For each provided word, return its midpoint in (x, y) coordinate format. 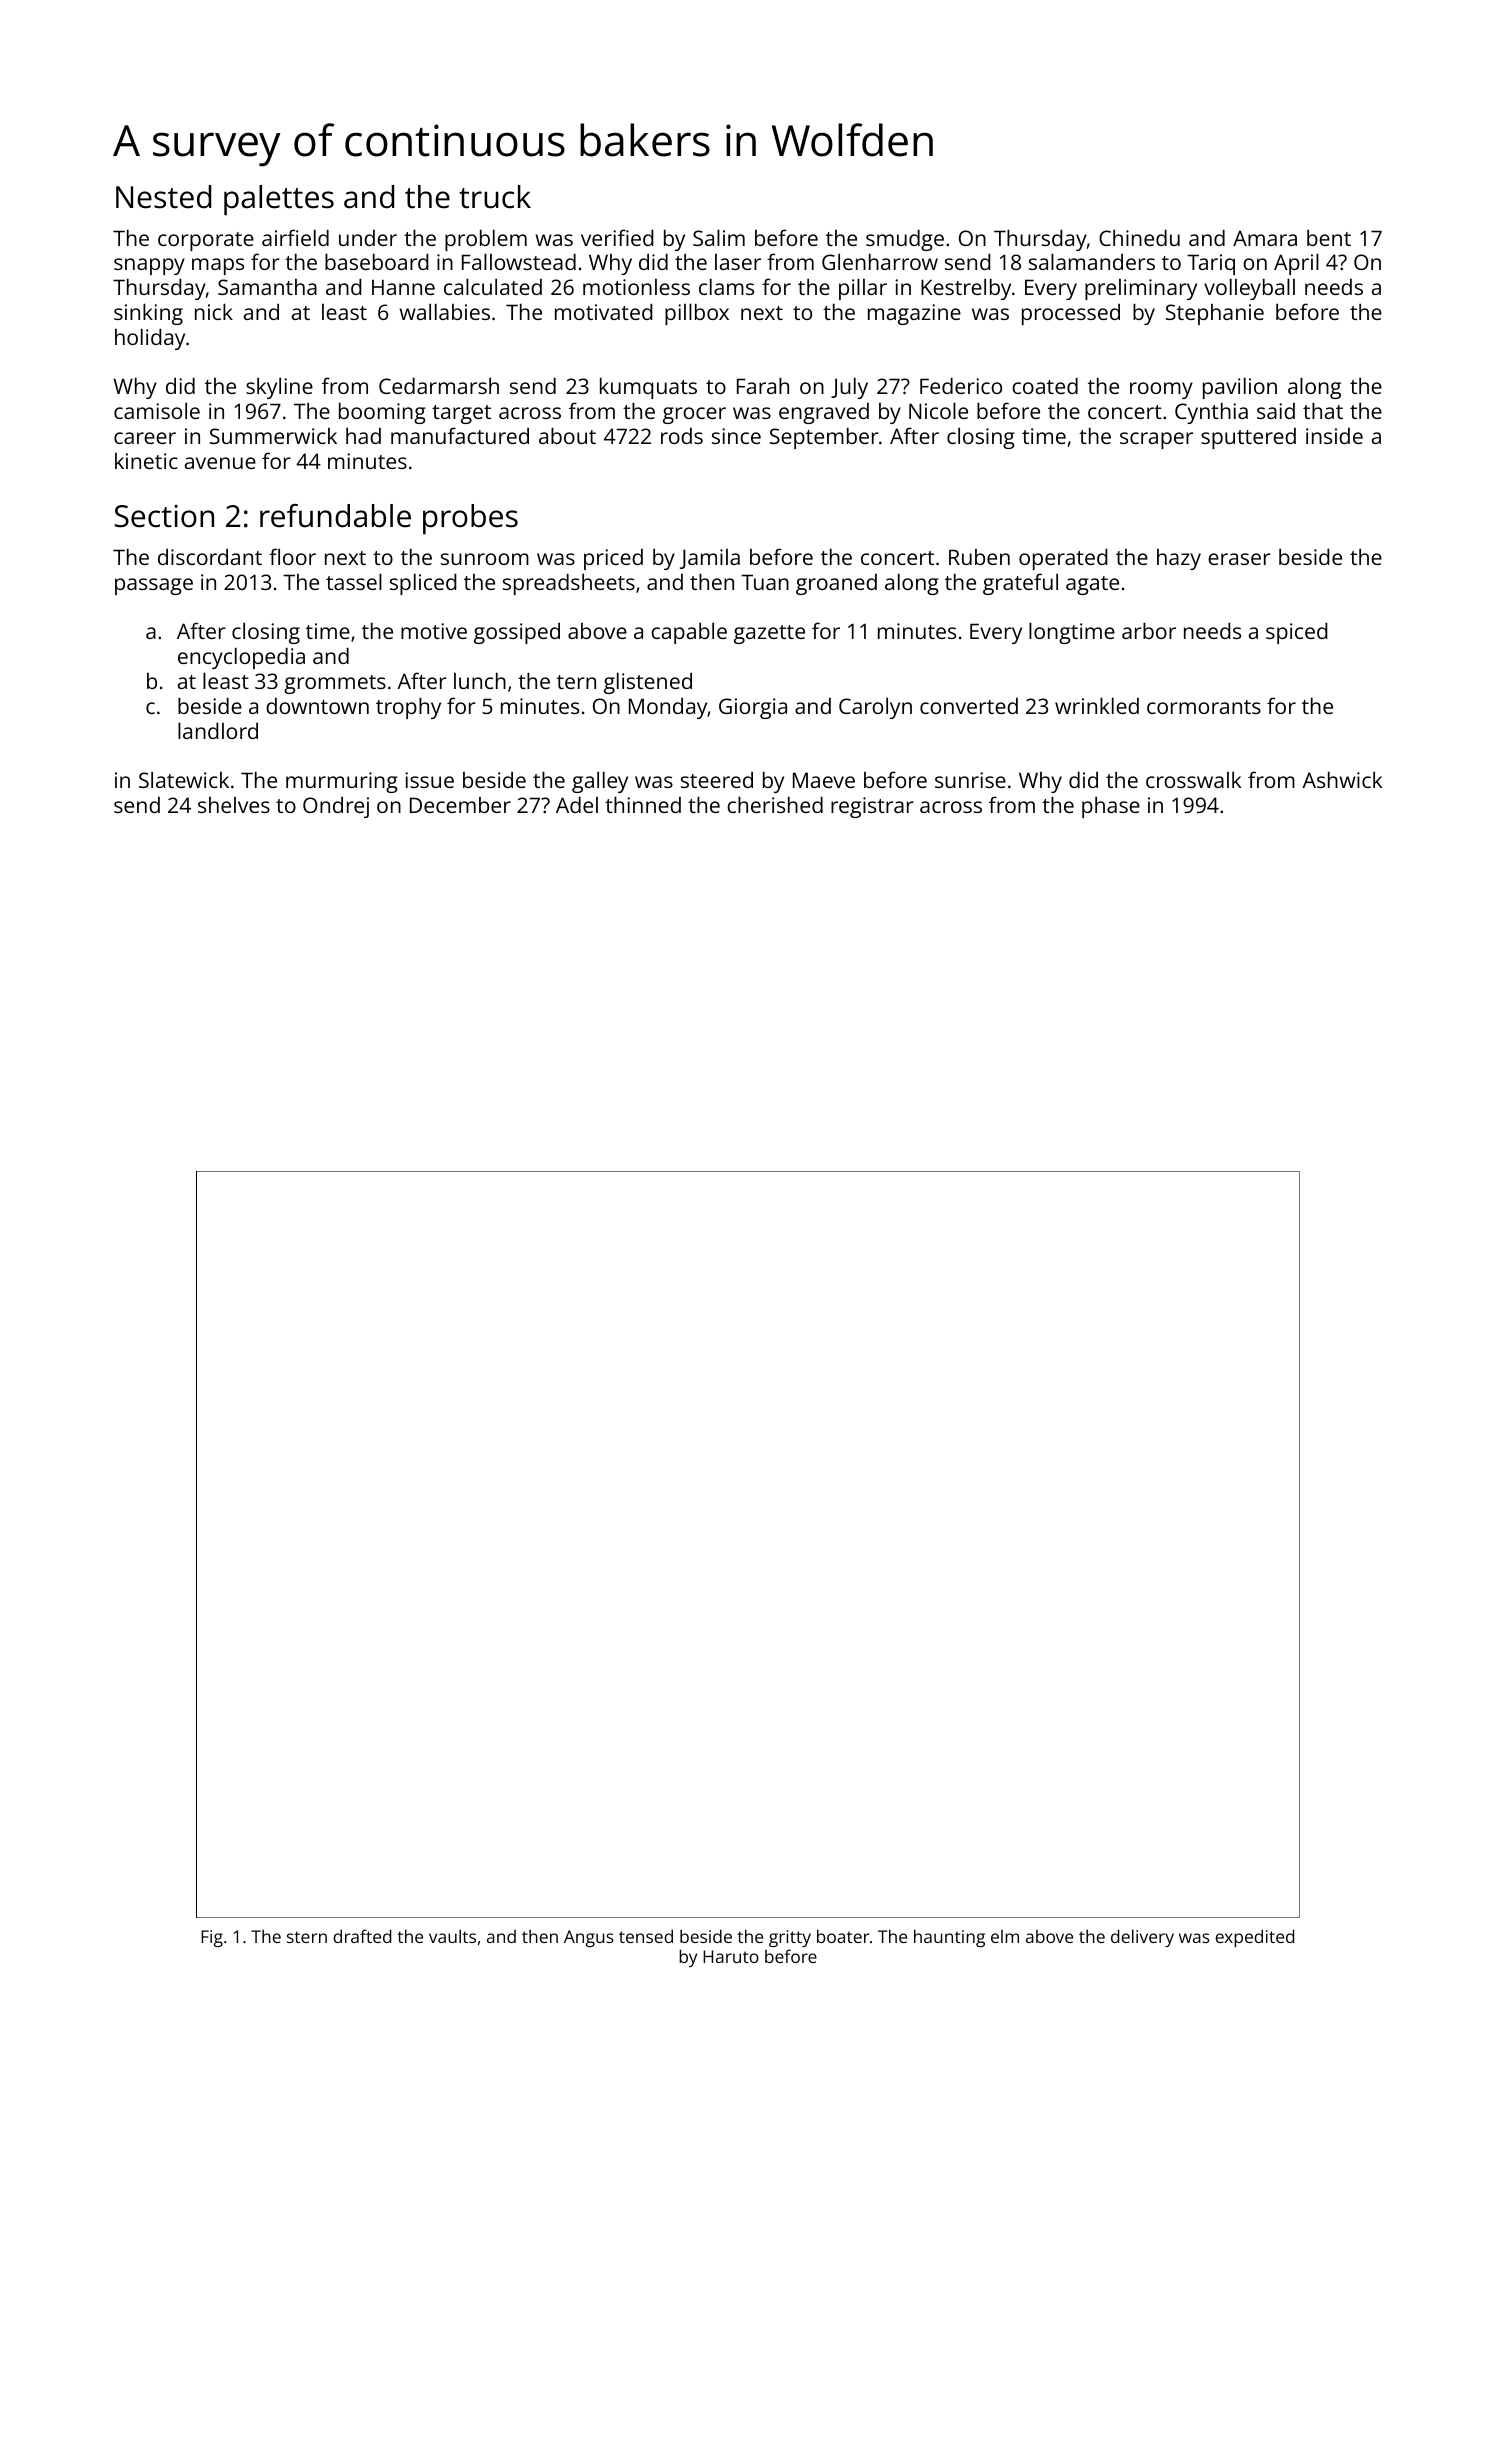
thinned (643, 804)
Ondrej (336, 807)
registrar (872, 807)
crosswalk (1193, 779)
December (460, 805)
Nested (163, 197)
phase (1111, 807)
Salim (719, 237)
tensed (646, 1936)
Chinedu (1139, 237)
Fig (212, 1938)
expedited (1254, 1938)
